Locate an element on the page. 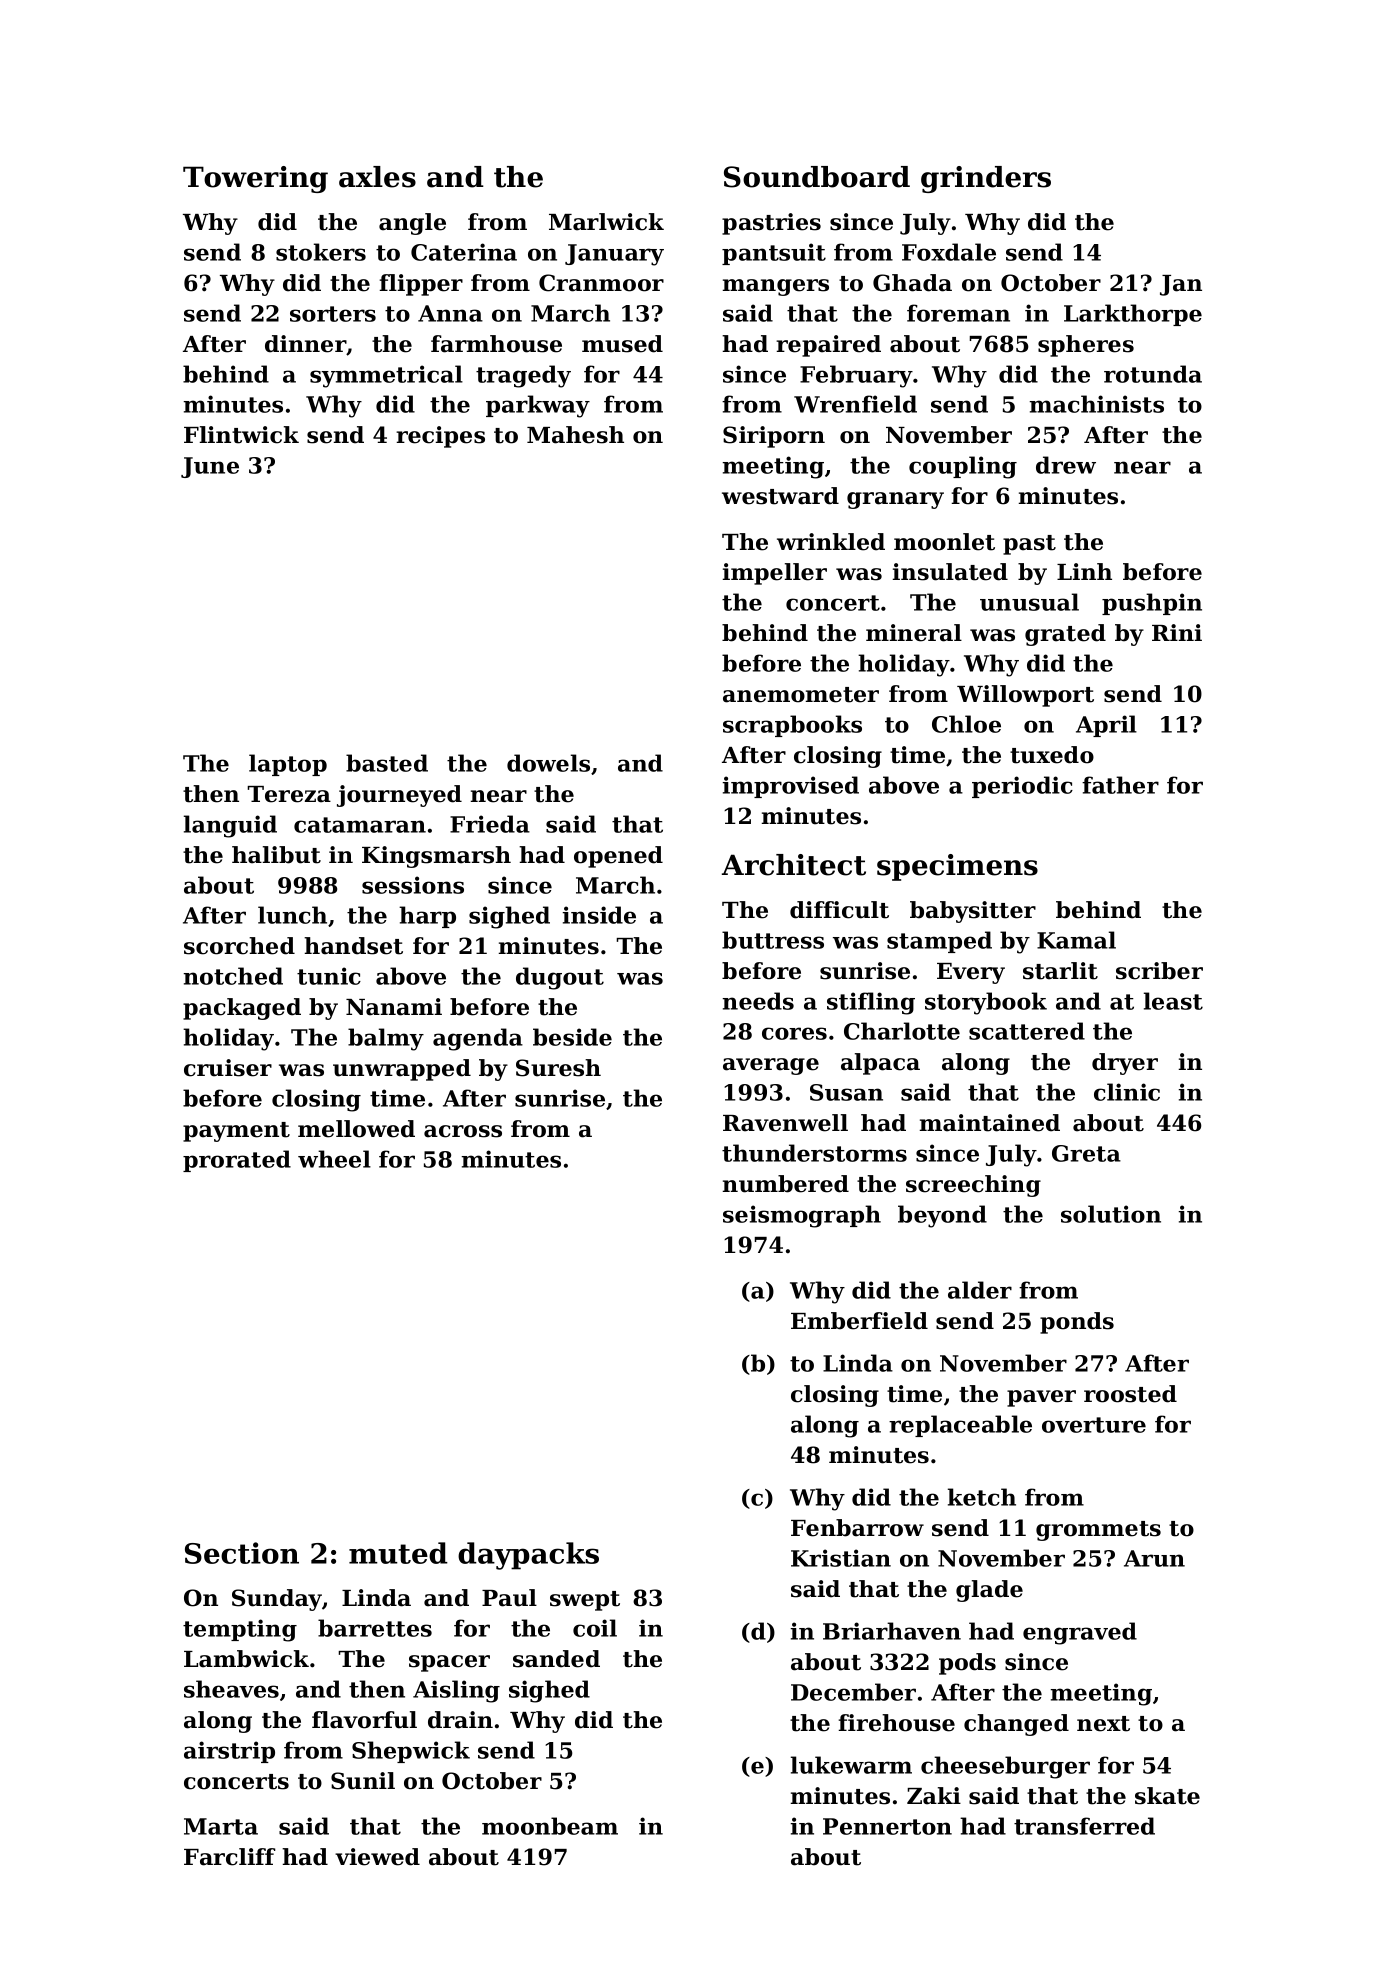 Image resolution: width=1386 pixels, height=1969 pixels. Farcliff is located at coordinates (230, 1857).
